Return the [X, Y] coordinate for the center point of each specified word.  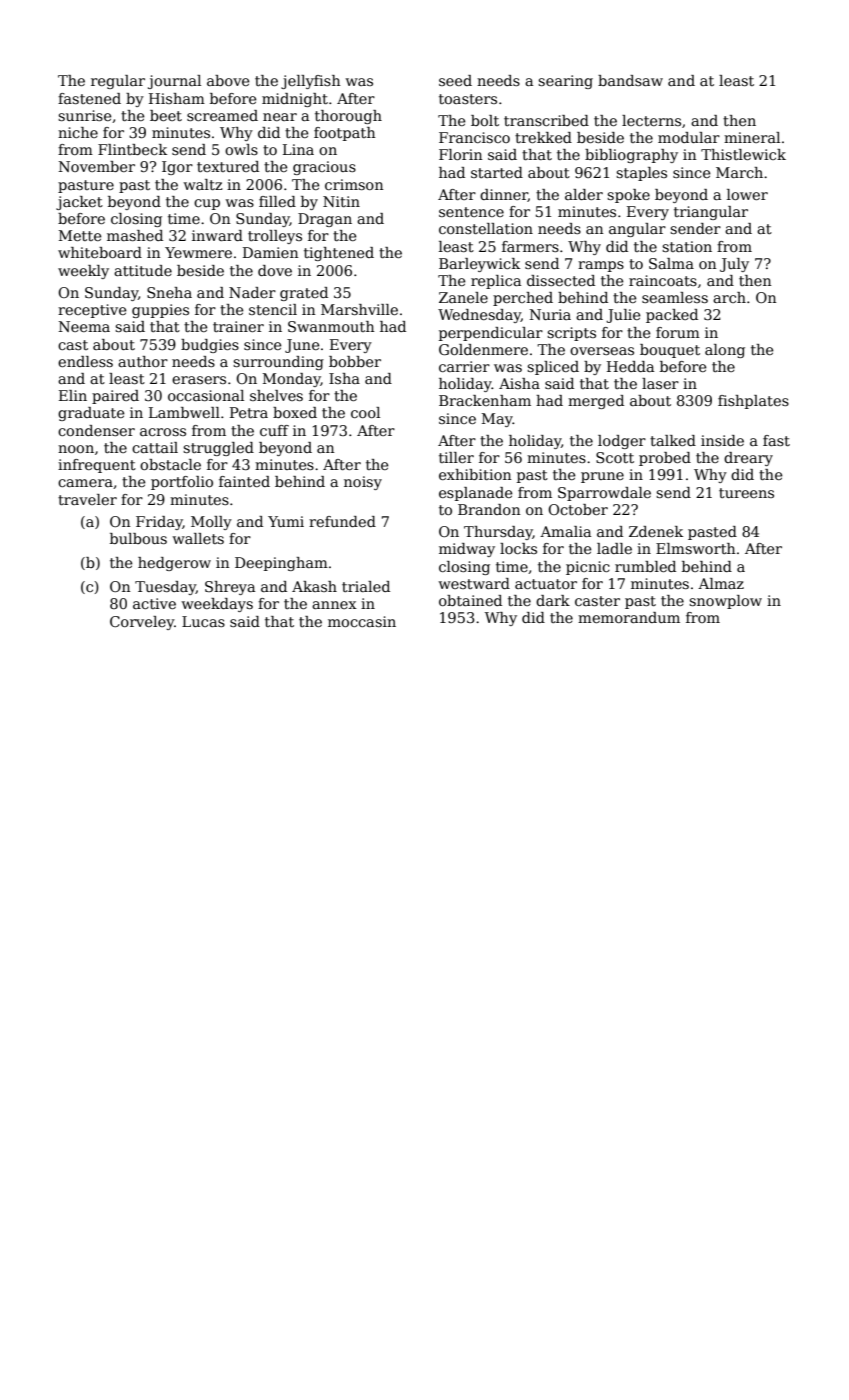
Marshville [359, 309]
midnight [295, 100]
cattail [155, 447]
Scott [615, 457]
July [734, 265]
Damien [271, 252]
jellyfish [311, 82]
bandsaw [630, 80]
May [497, 420]
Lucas [203, 621]
